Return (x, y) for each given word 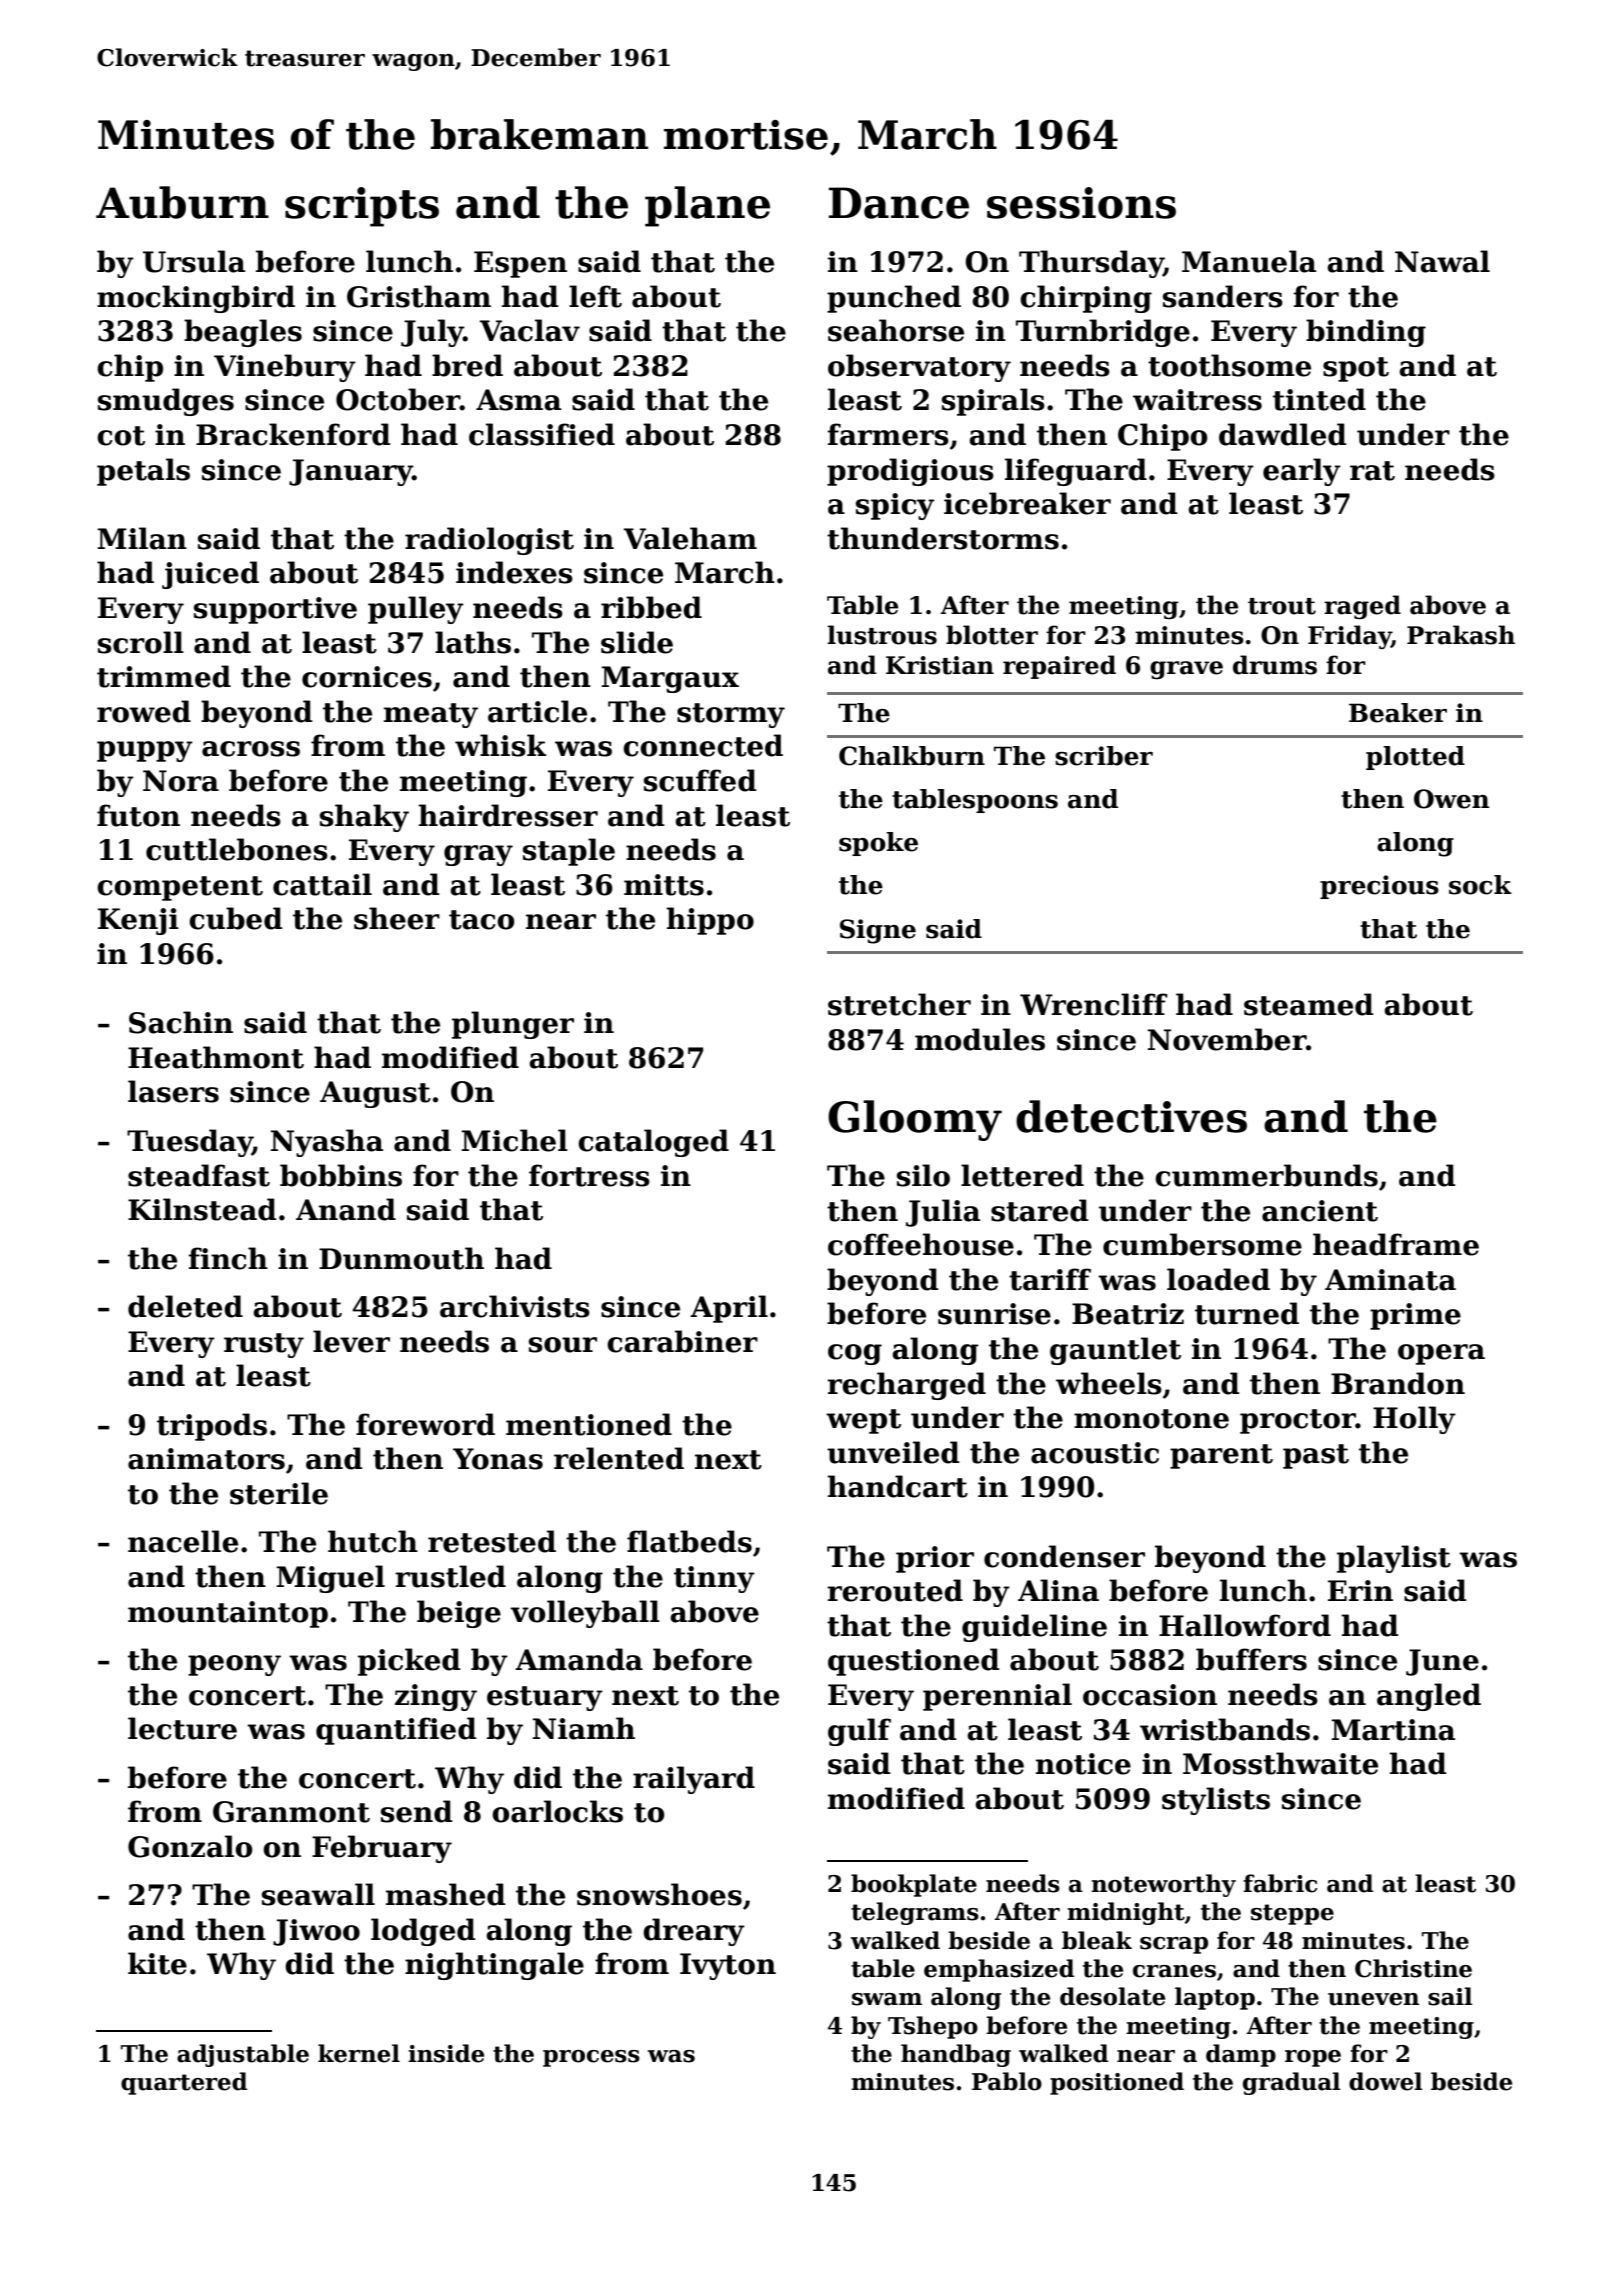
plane (707, 206)
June (1442, 1662)
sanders (1223, 296)
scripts (362, 207)
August (375, 1094)
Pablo (1007, 2081)
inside (446, 2053)
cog (855, 1354)
